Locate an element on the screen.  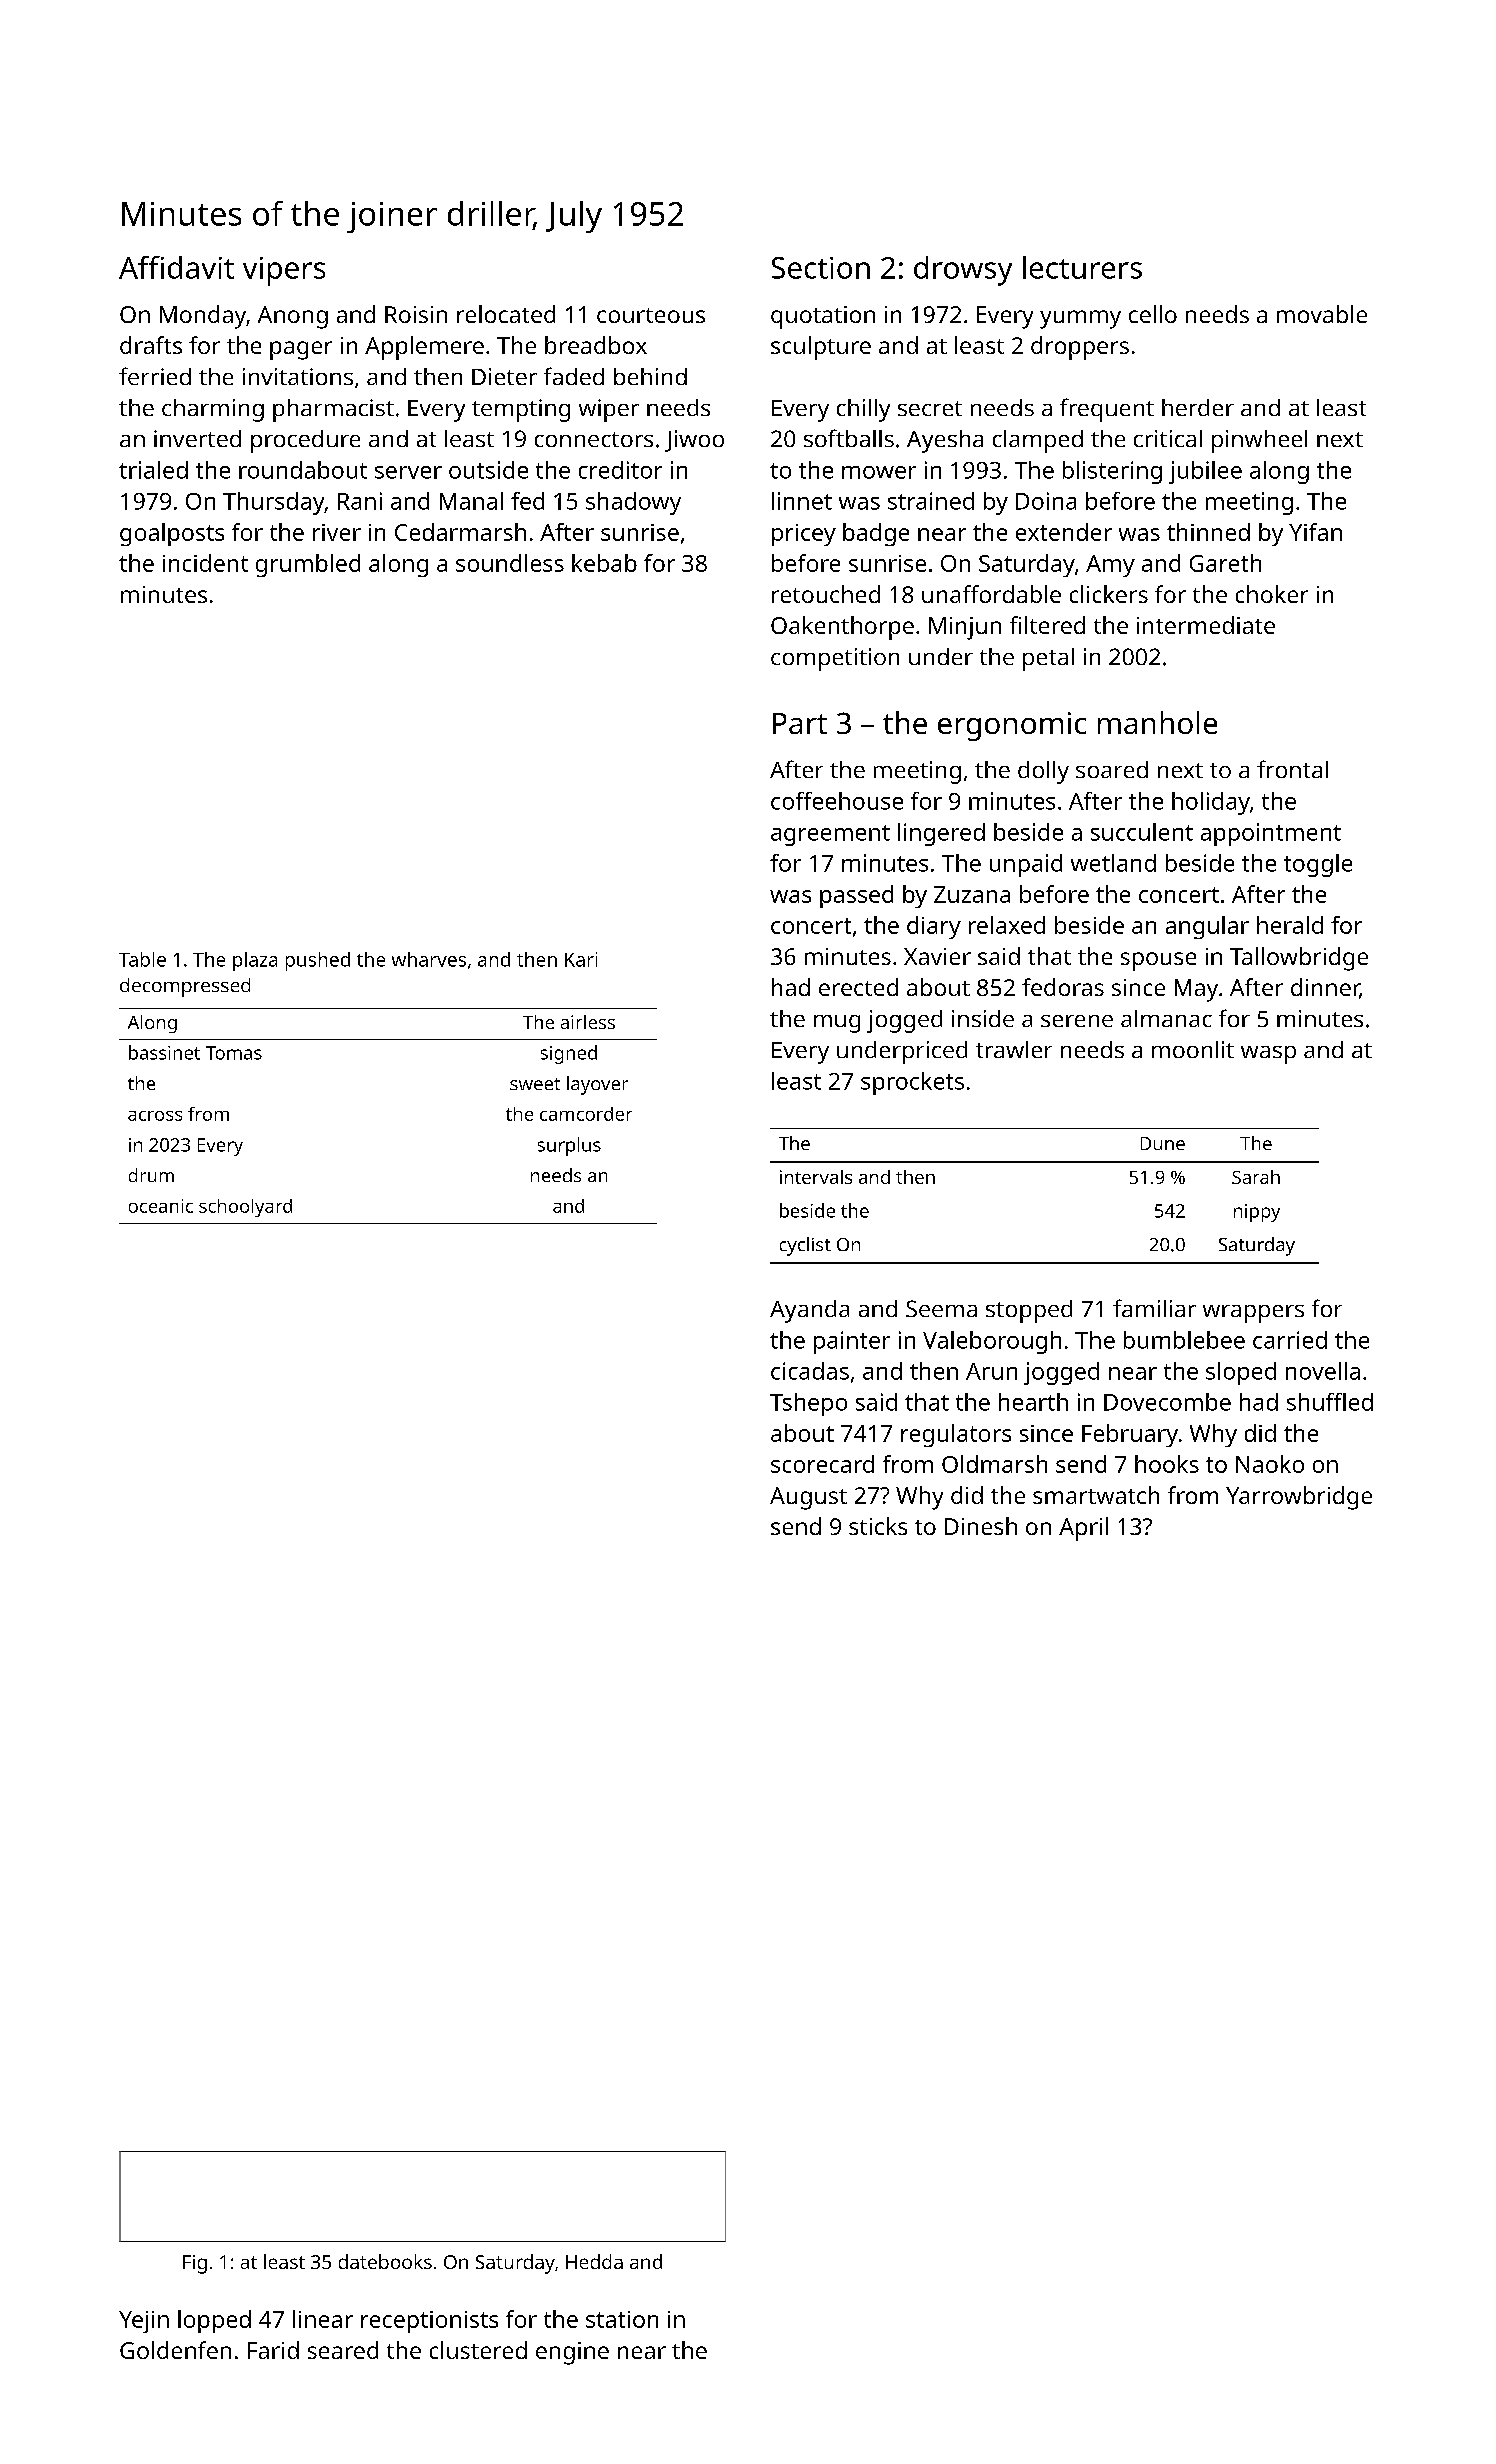
Yifan is located at coordinates (1315, 532).
